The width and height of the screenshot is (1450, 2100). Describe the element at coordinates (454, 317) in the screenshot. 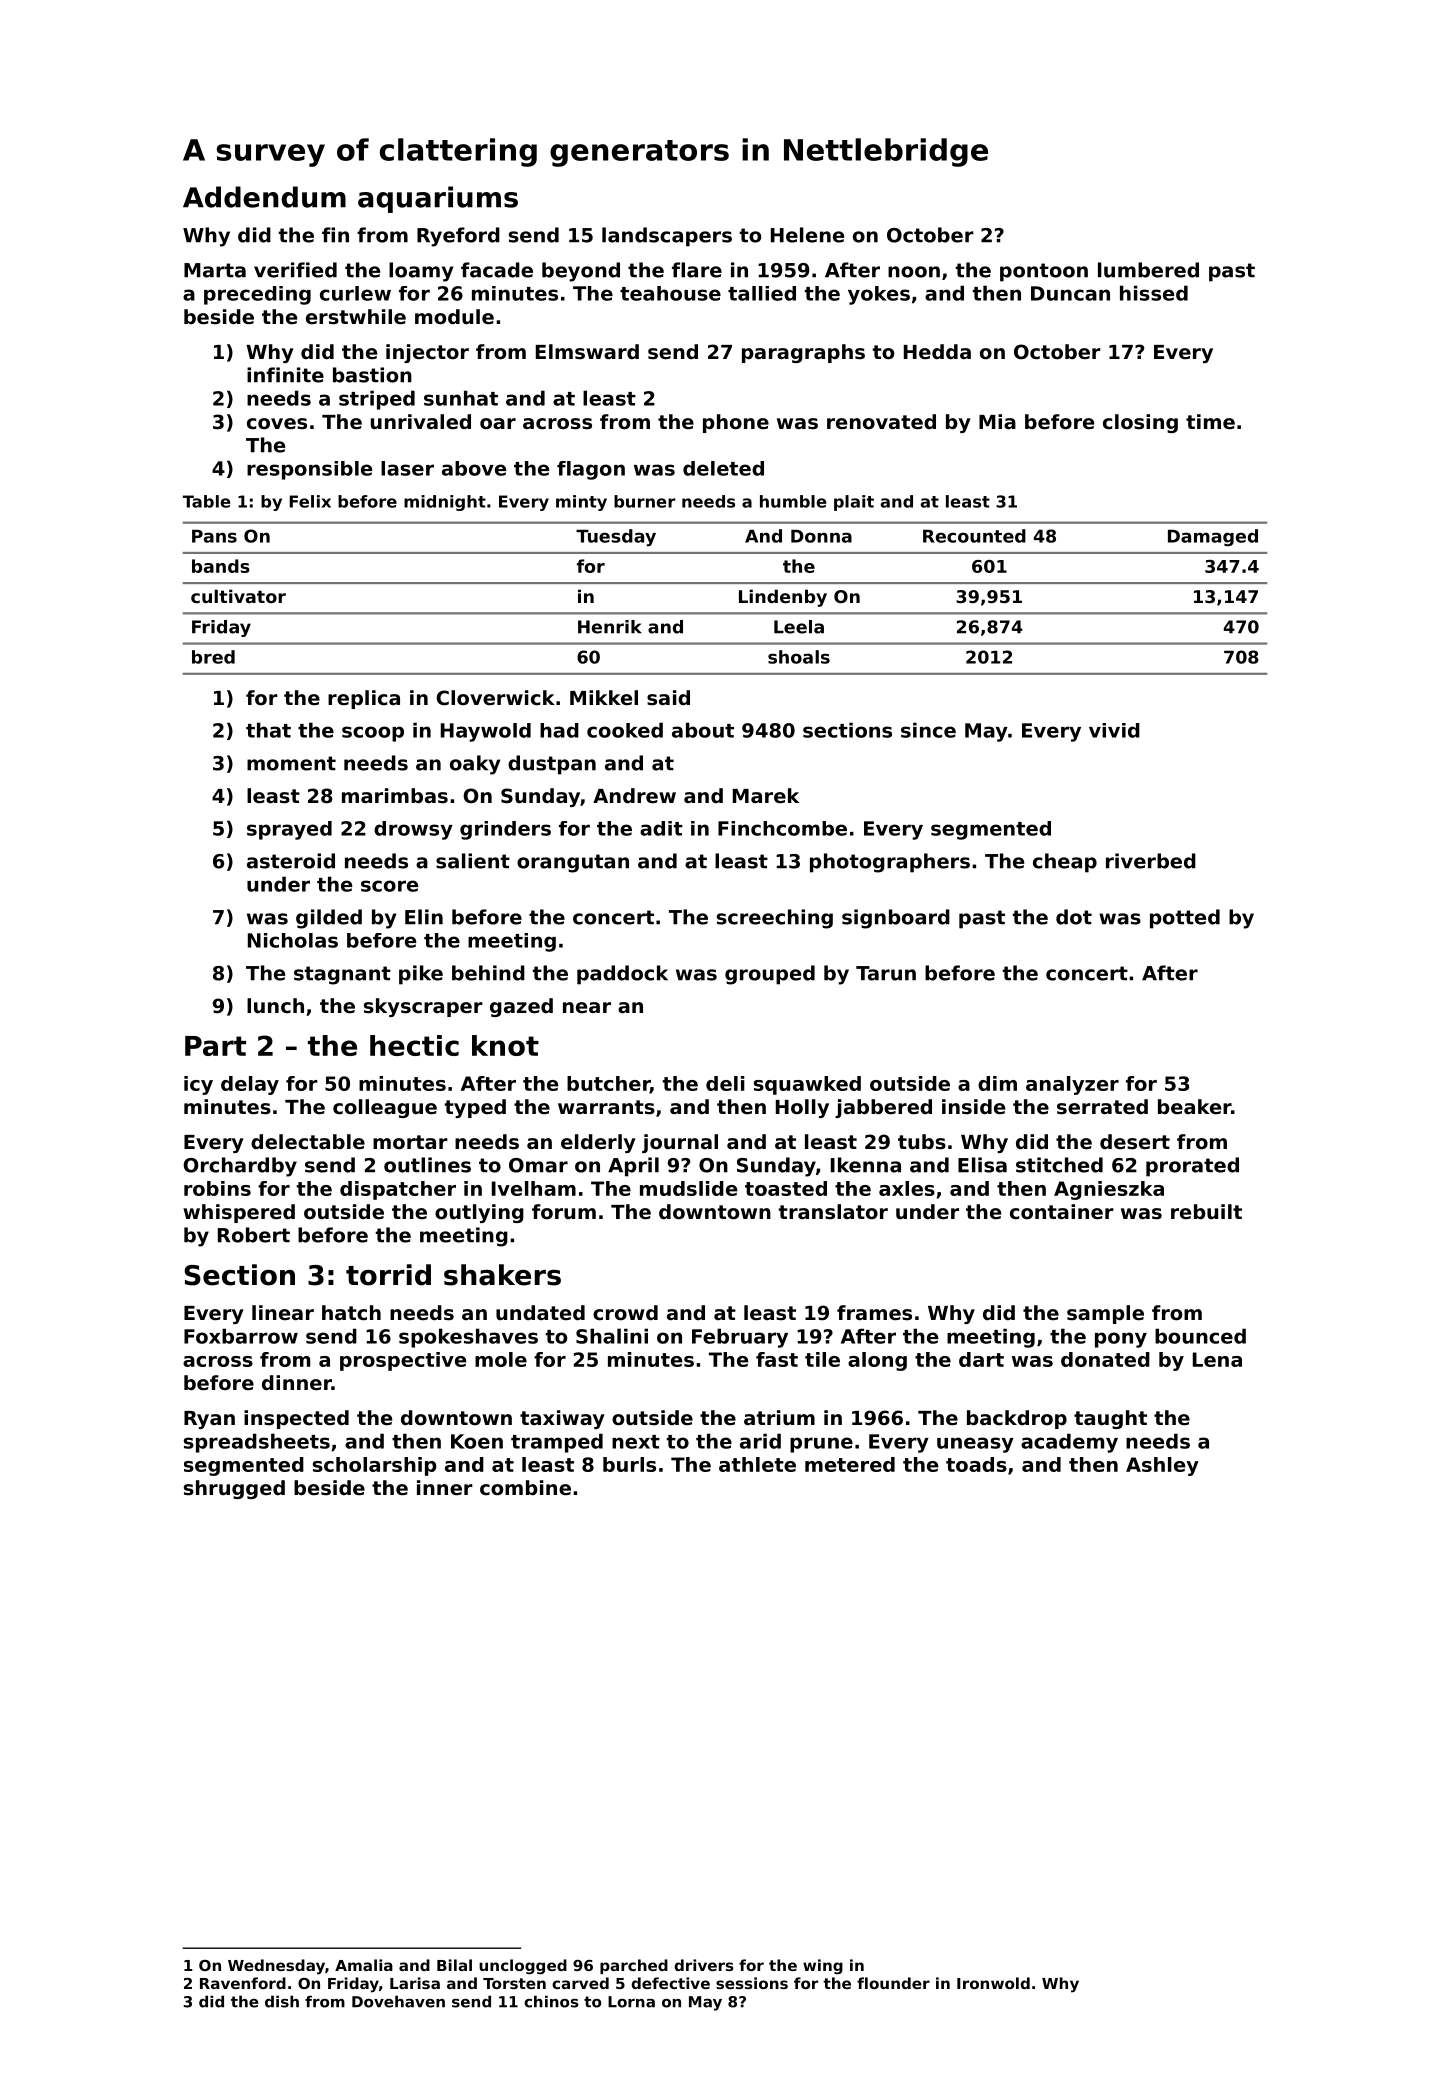

I see `module` at that location.
